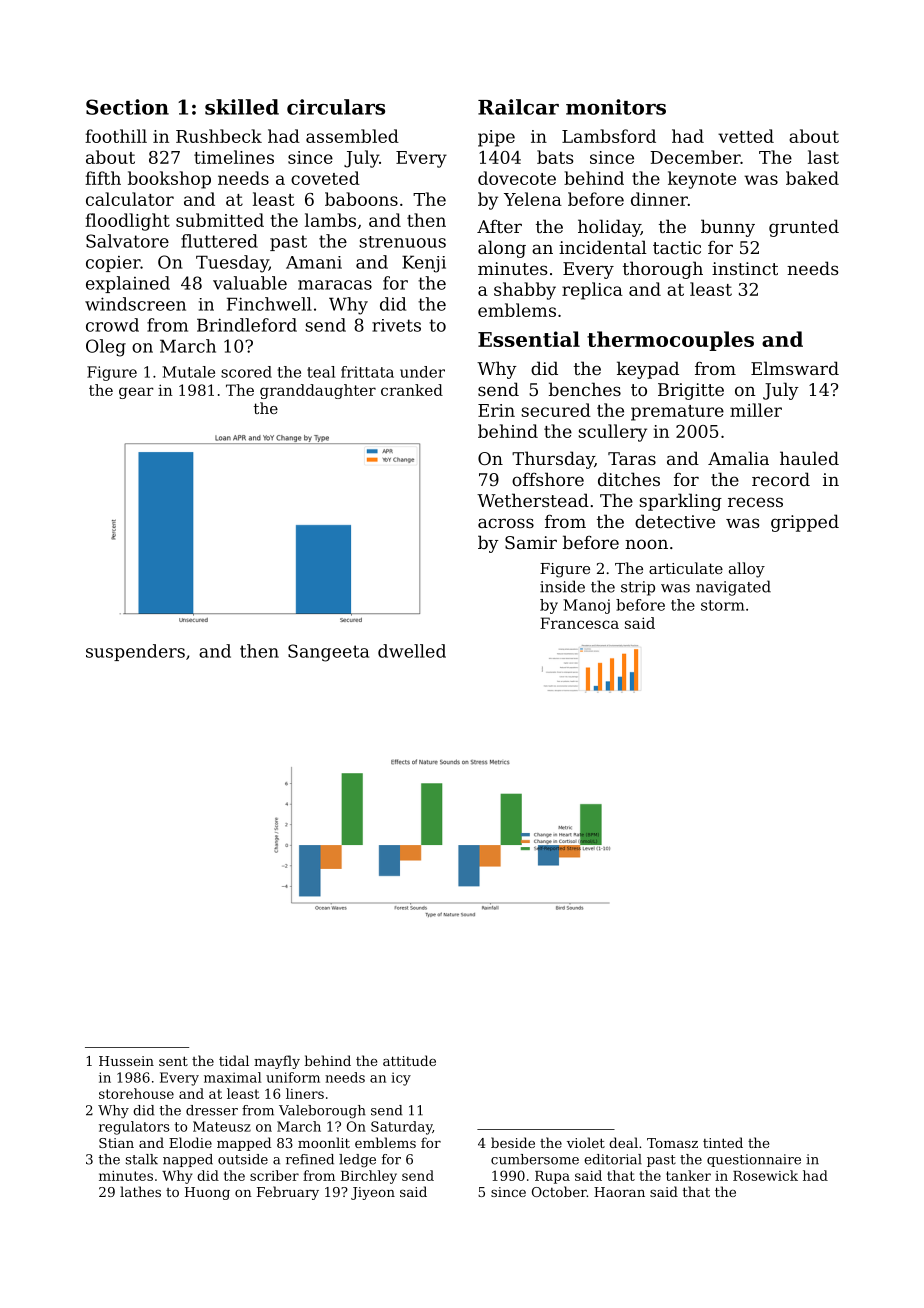  What do you see at coordinates (135, 652) in the document?
I see `suspenders` at bounding box center [135, 652].
